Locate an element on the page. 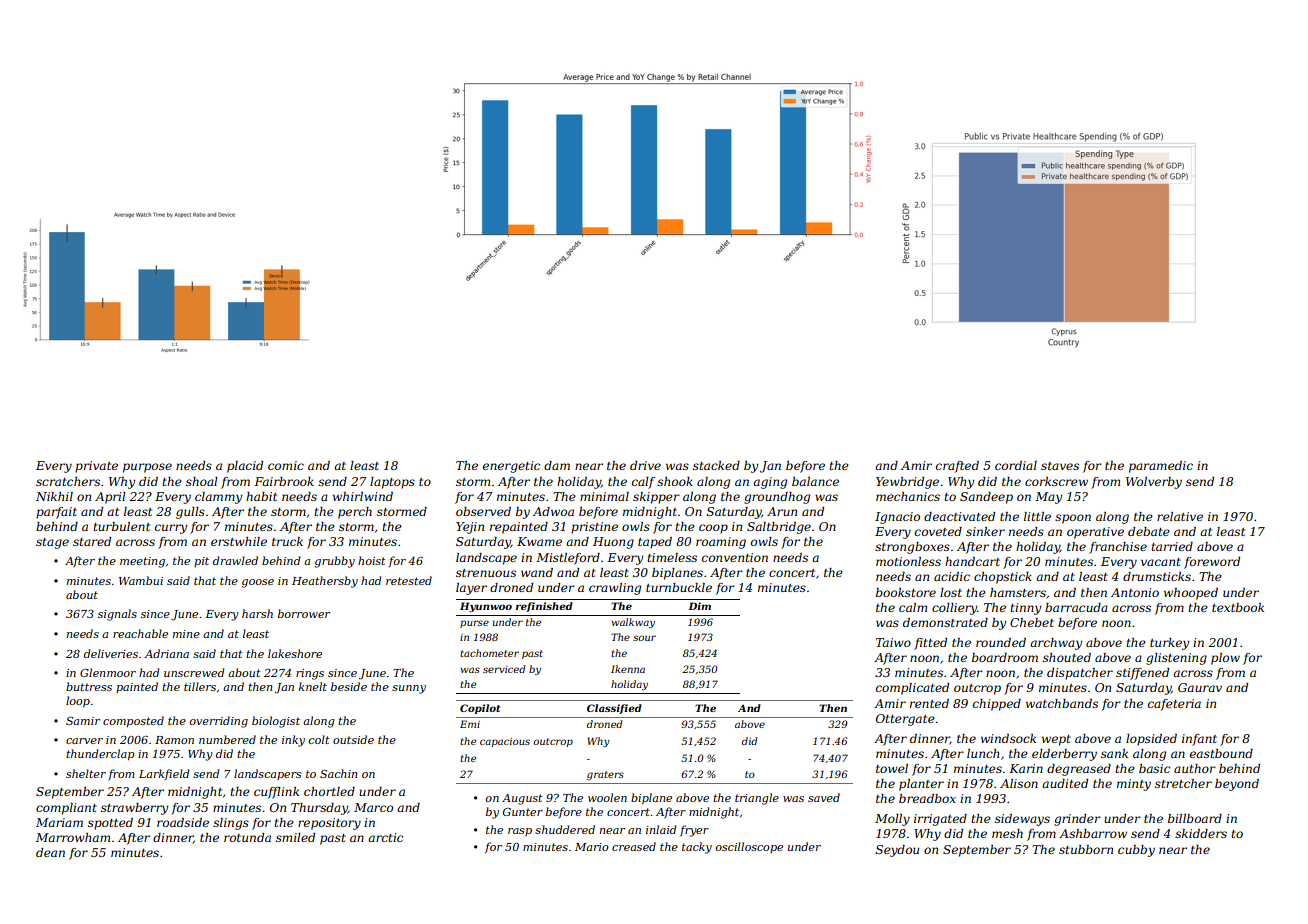 The height and width of the page is (924, 1308). goose is located at coordinates (257, 583).
